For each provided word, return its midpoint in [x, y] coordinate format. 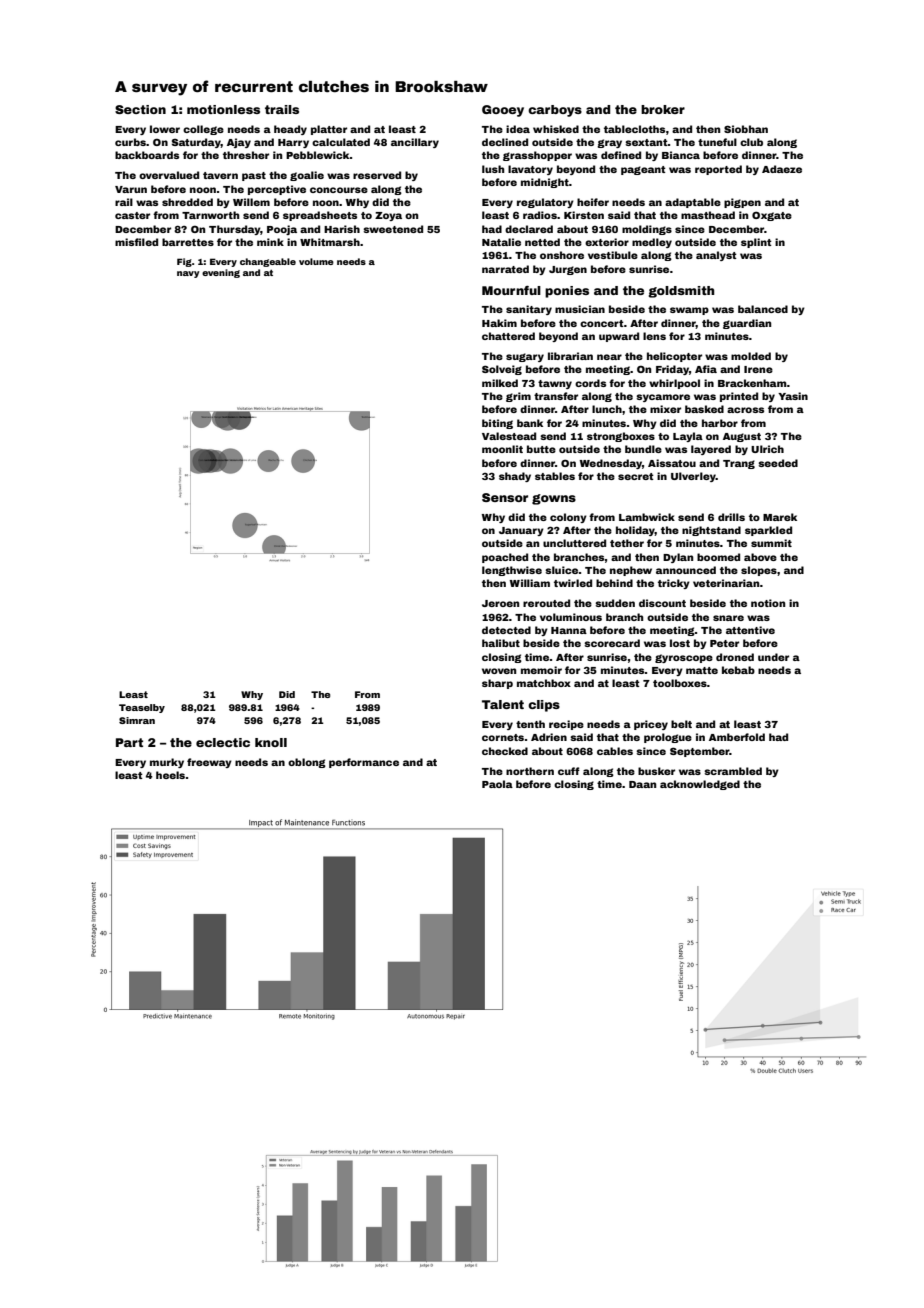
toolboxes [680, 683]
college [203, 130]
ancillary [415, 143]
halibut [501, 643]
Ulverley [693, 477]
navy [188, 274]
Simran [137, 720]
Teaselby [142, 708]
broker [663, 109]
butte [541, 449]
